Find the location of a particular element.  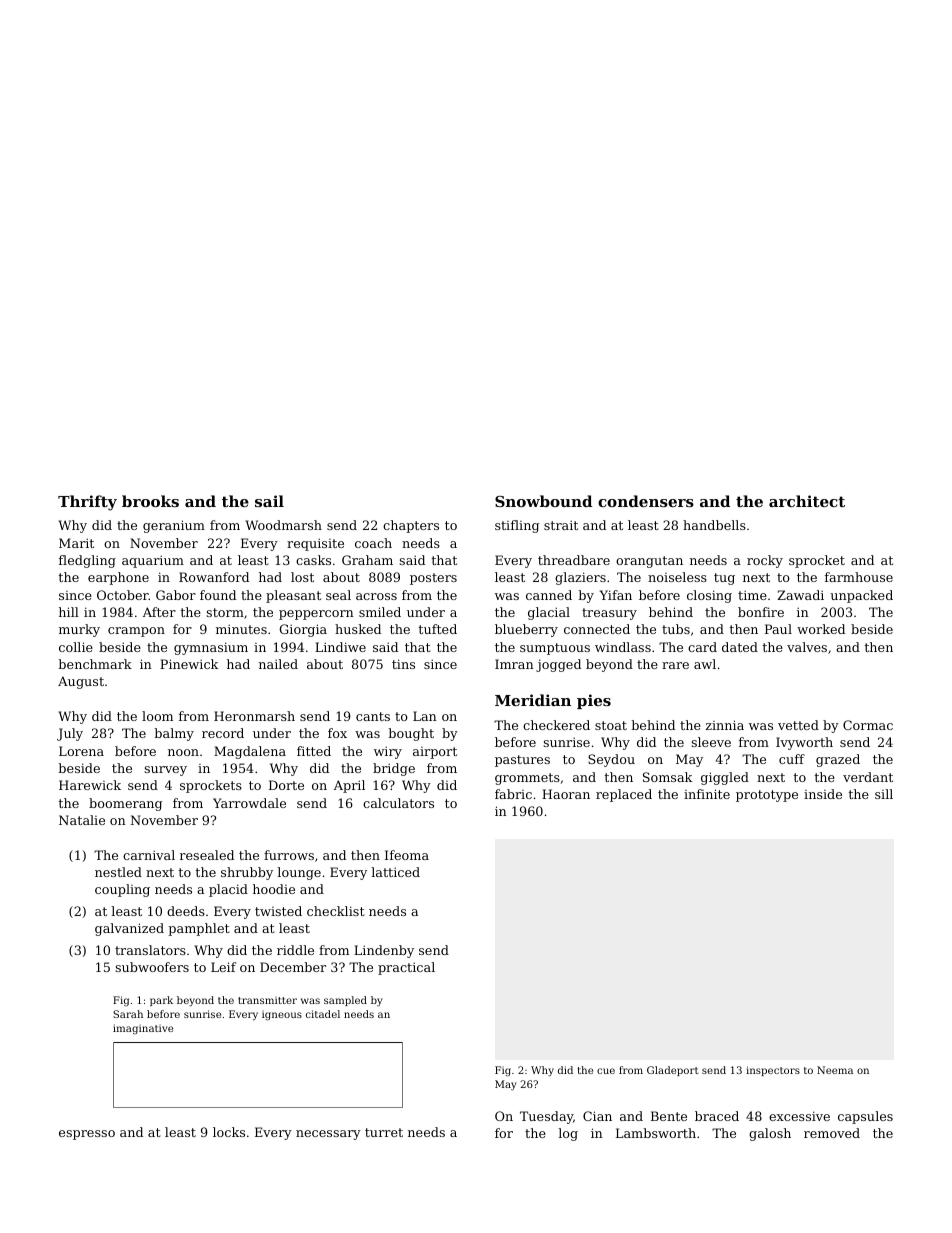

zinnia is located at coordinates (725, 725).
